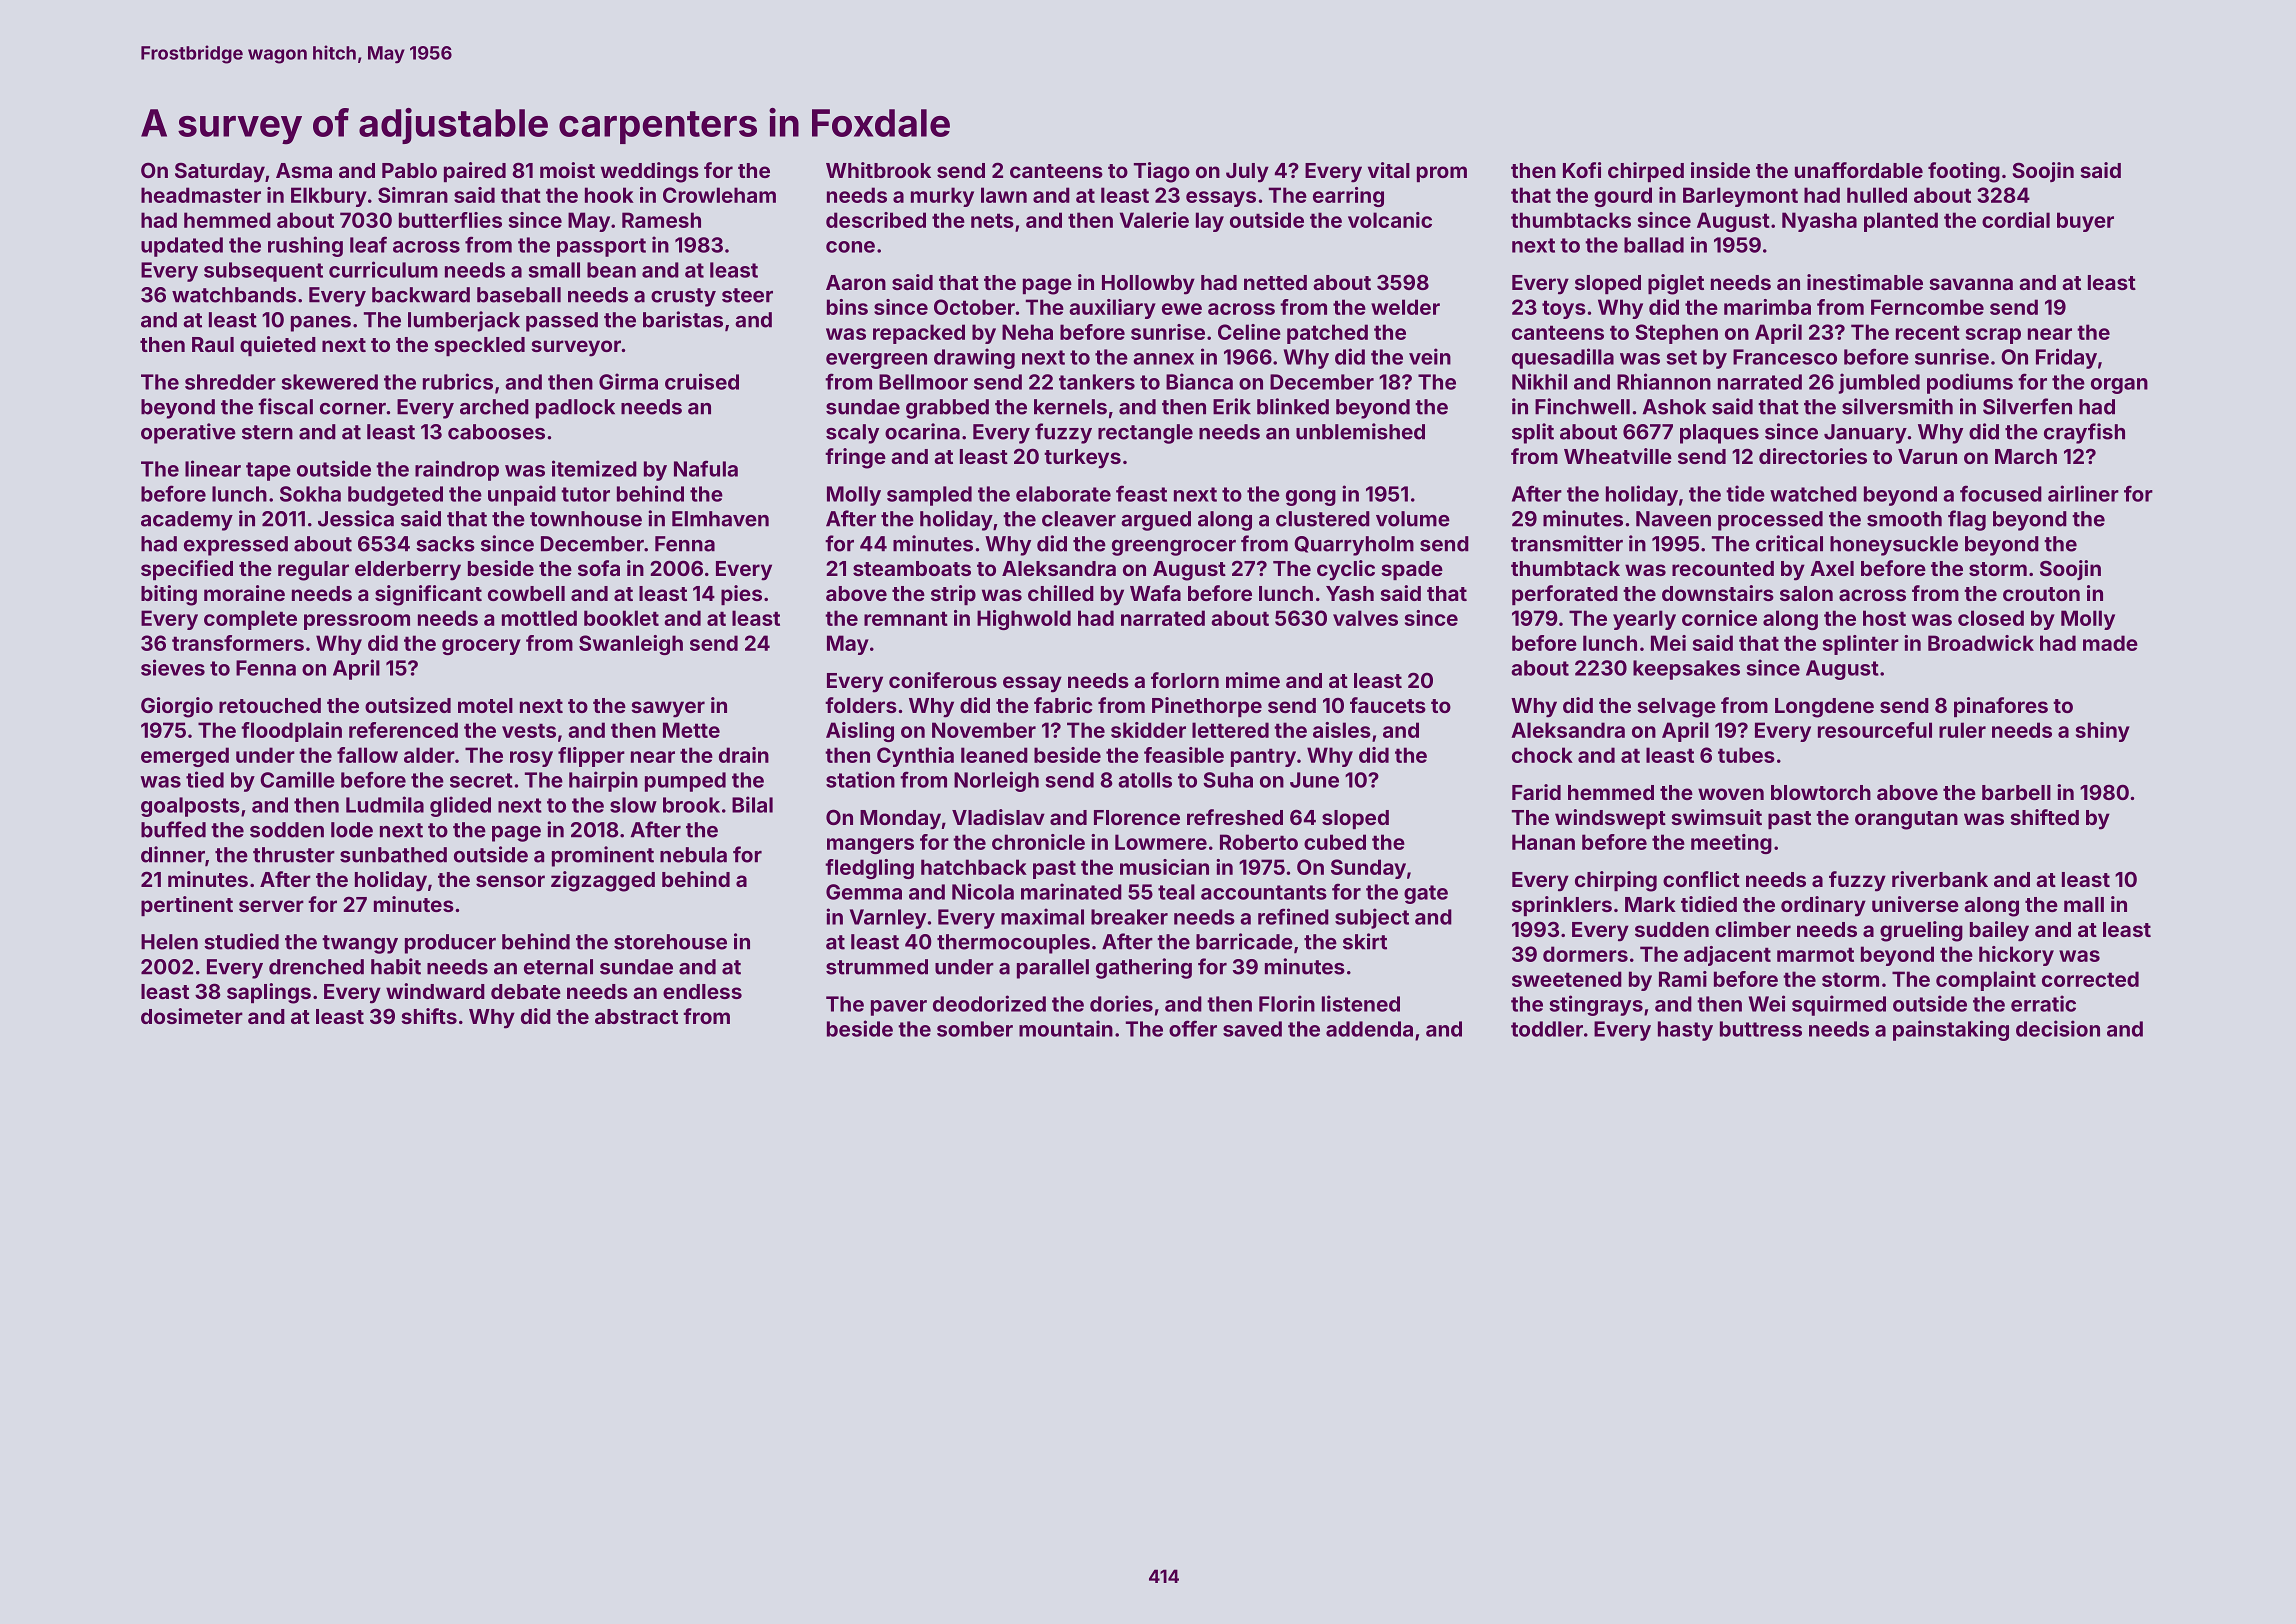 This screenshot has width=2296, height=1624. I want to click on weddings, so click(650, 172).
